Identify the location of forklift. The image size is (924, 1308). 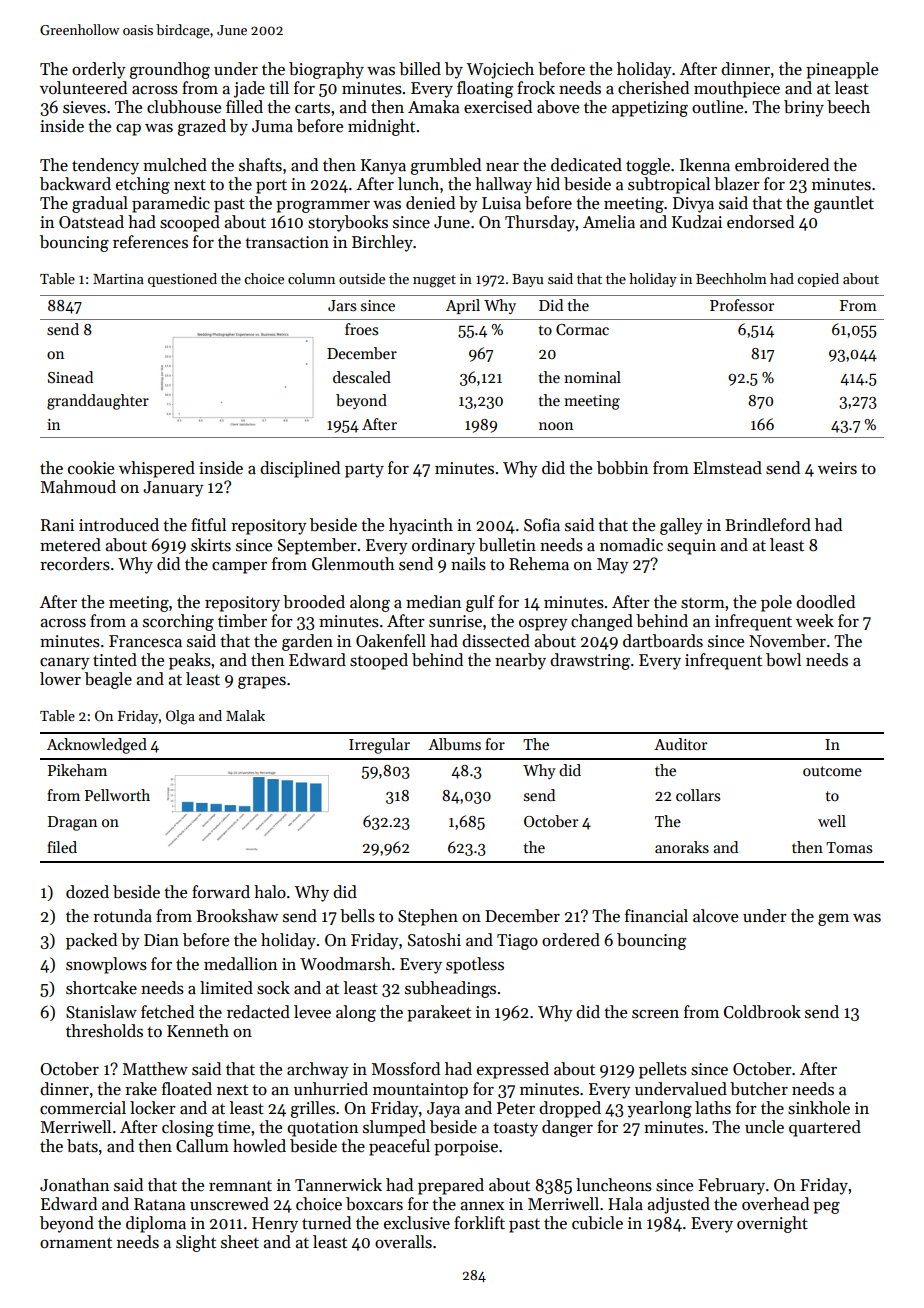
(479, 1222).
